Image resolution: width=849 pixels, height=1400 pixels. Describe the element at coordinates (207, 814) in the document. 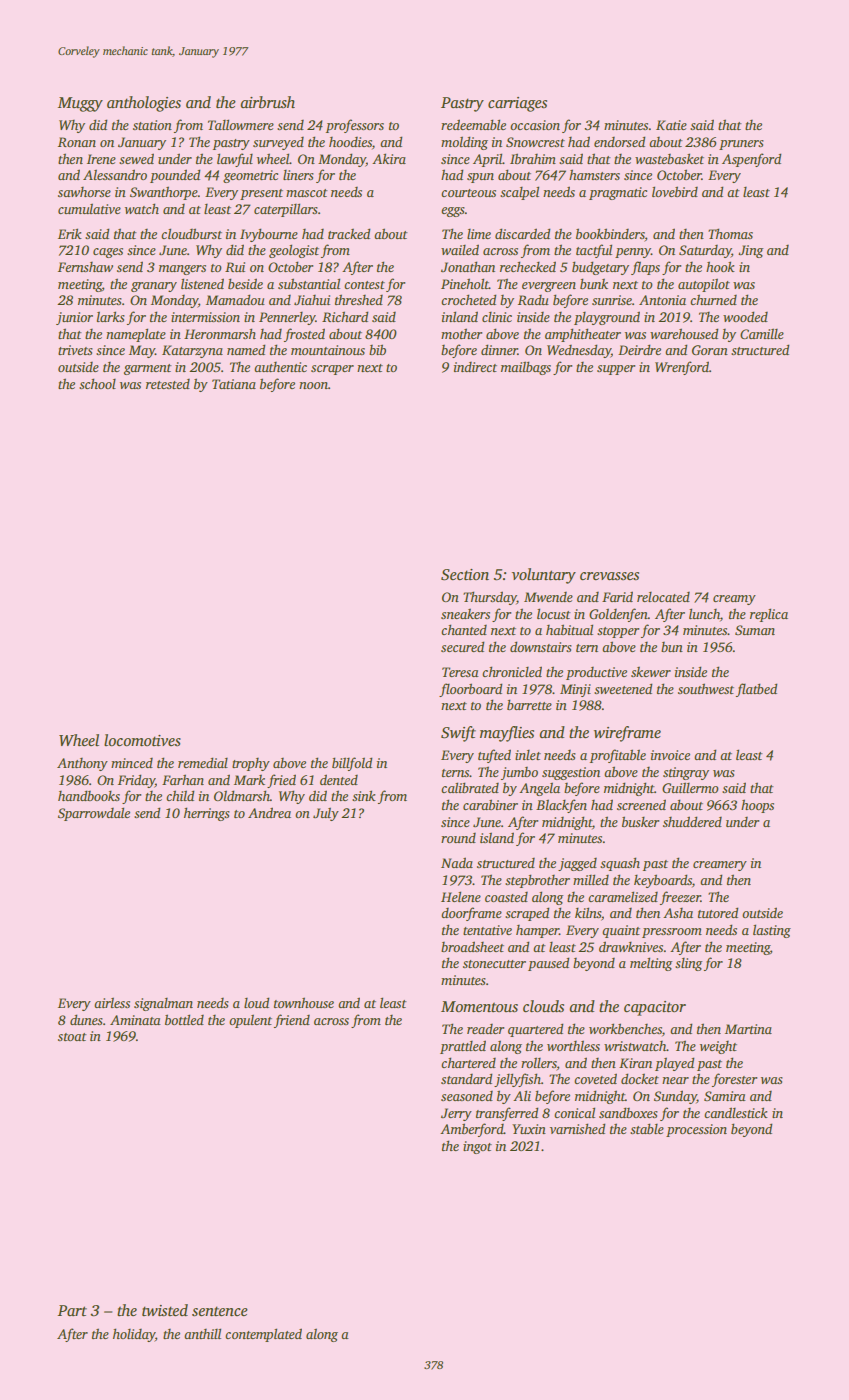

I see `herrings` at that location.
